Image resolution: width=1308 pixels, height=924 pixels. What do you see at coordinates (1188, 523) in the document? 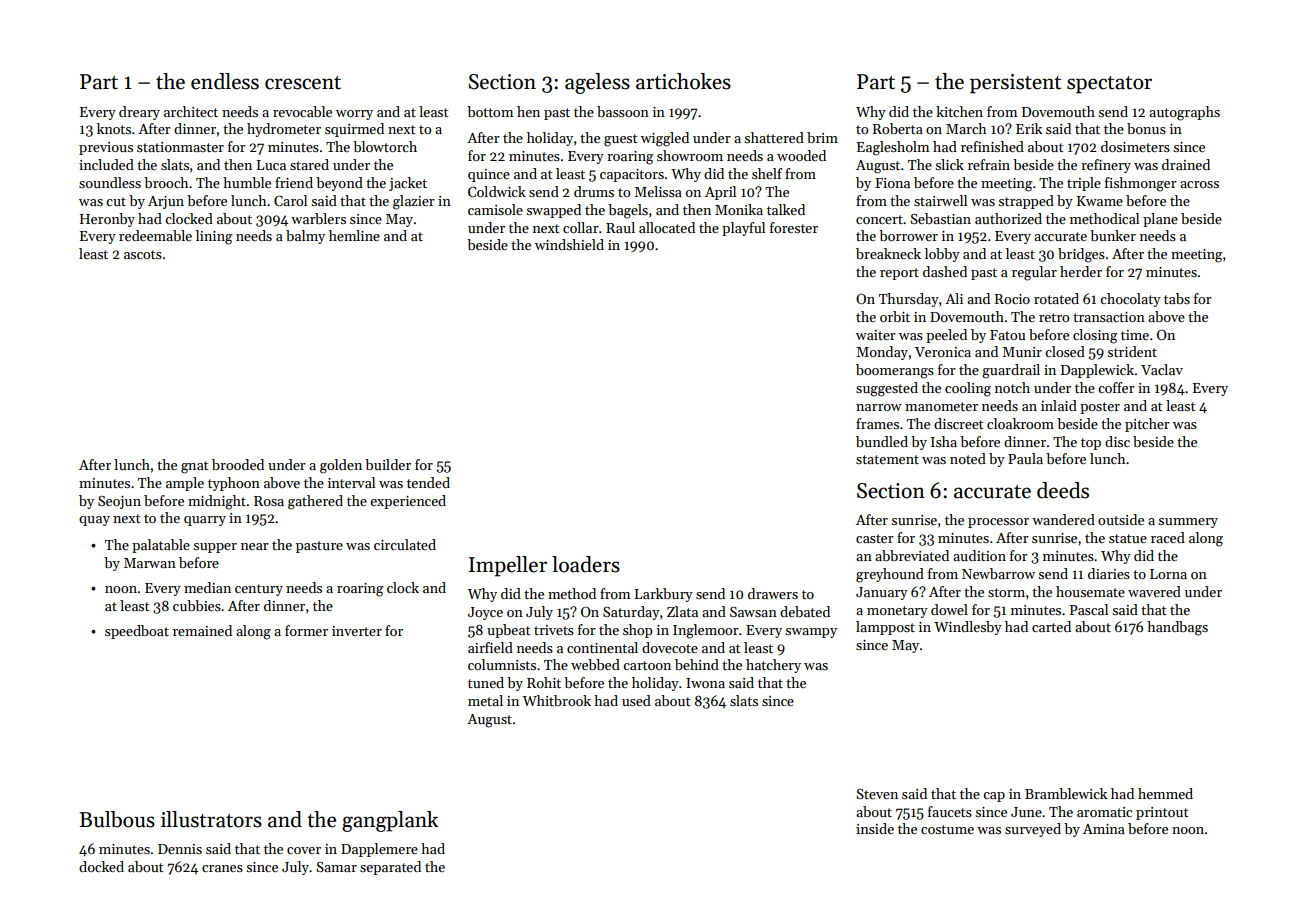
I see `summery` at bounding box center [1188, 523].
